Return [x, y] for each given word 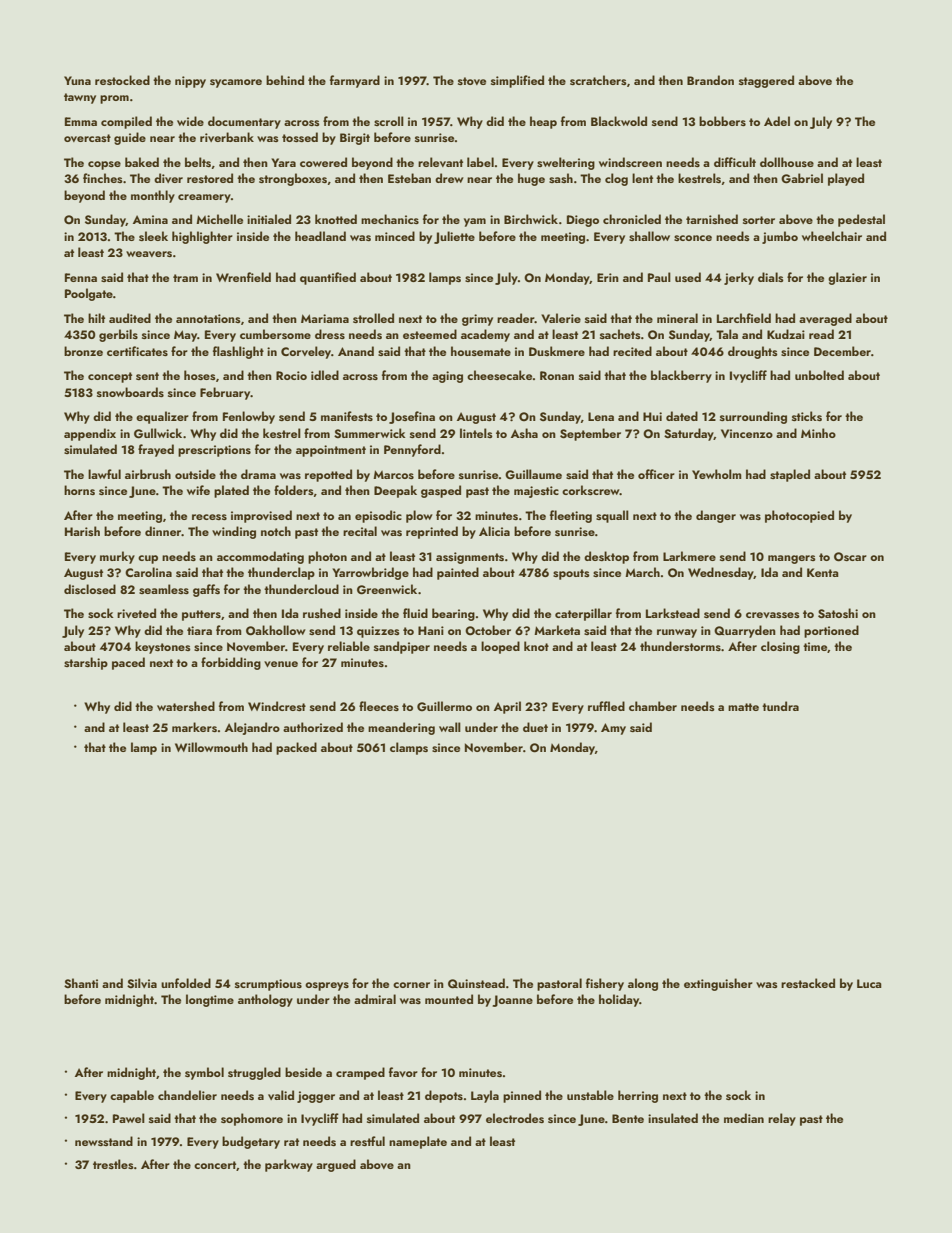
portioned [831, 631]
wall [450, 727]
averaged [825, 319]
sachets [620, 334]
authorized [313, 727]
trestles [113, 1164]
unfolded [186, 983]
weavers [149, 254]
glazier [847, 278]
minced [395, 236]
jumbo [780, 237]
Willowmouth [211, 747]
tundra [780, 706]
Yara [283, 162]
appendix [90, 434]
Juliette [454, 237]
